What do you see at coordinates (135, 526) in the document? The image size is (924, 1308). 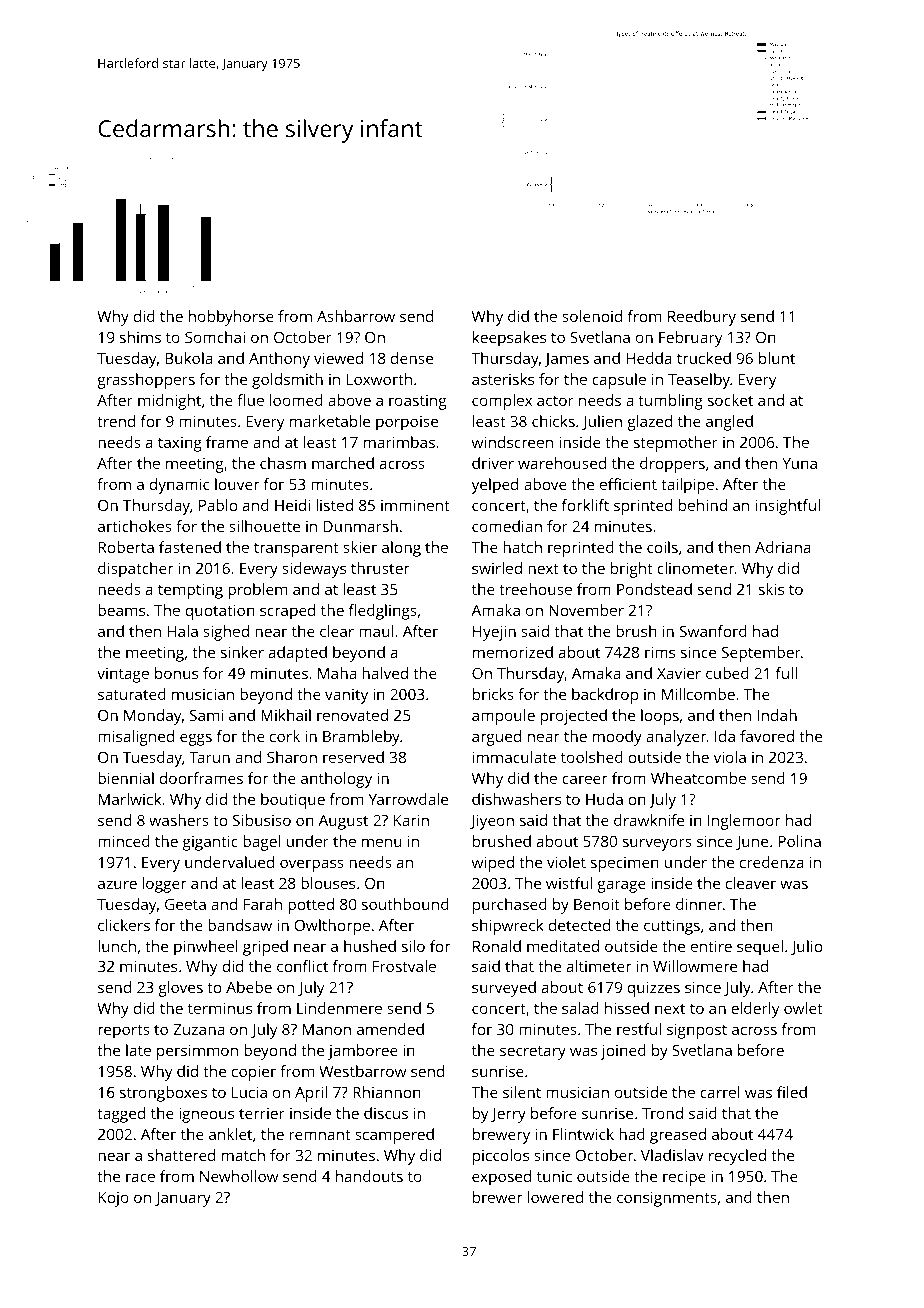 I see `artichokes` at bounding box center [135, 526].
